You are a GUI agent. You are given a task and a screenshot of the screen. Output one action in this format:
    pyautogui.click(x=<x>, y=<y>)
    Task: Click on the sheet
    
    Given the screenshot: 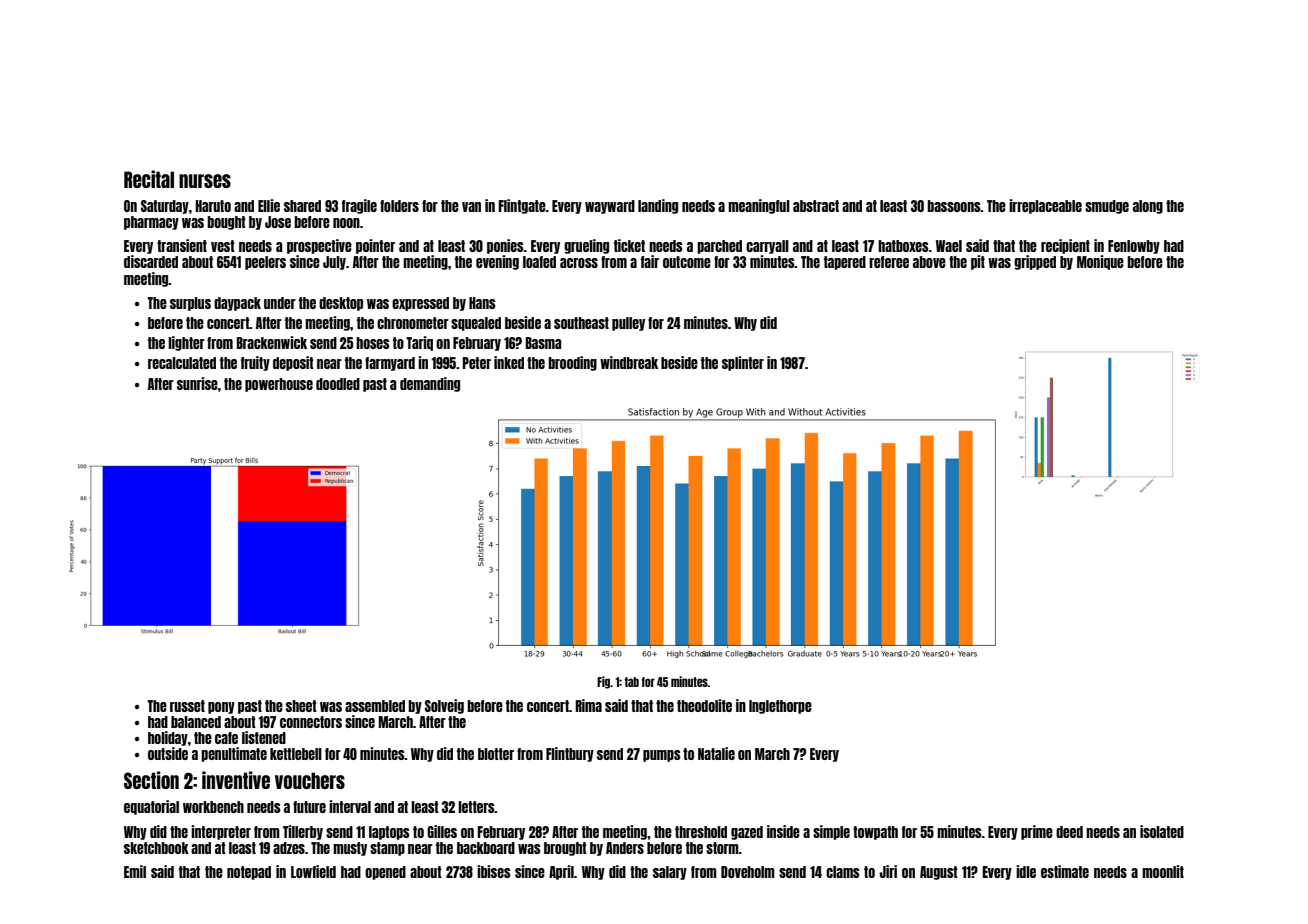 What is the action you would take?
    pyautogui.click(x=301, y=706)
